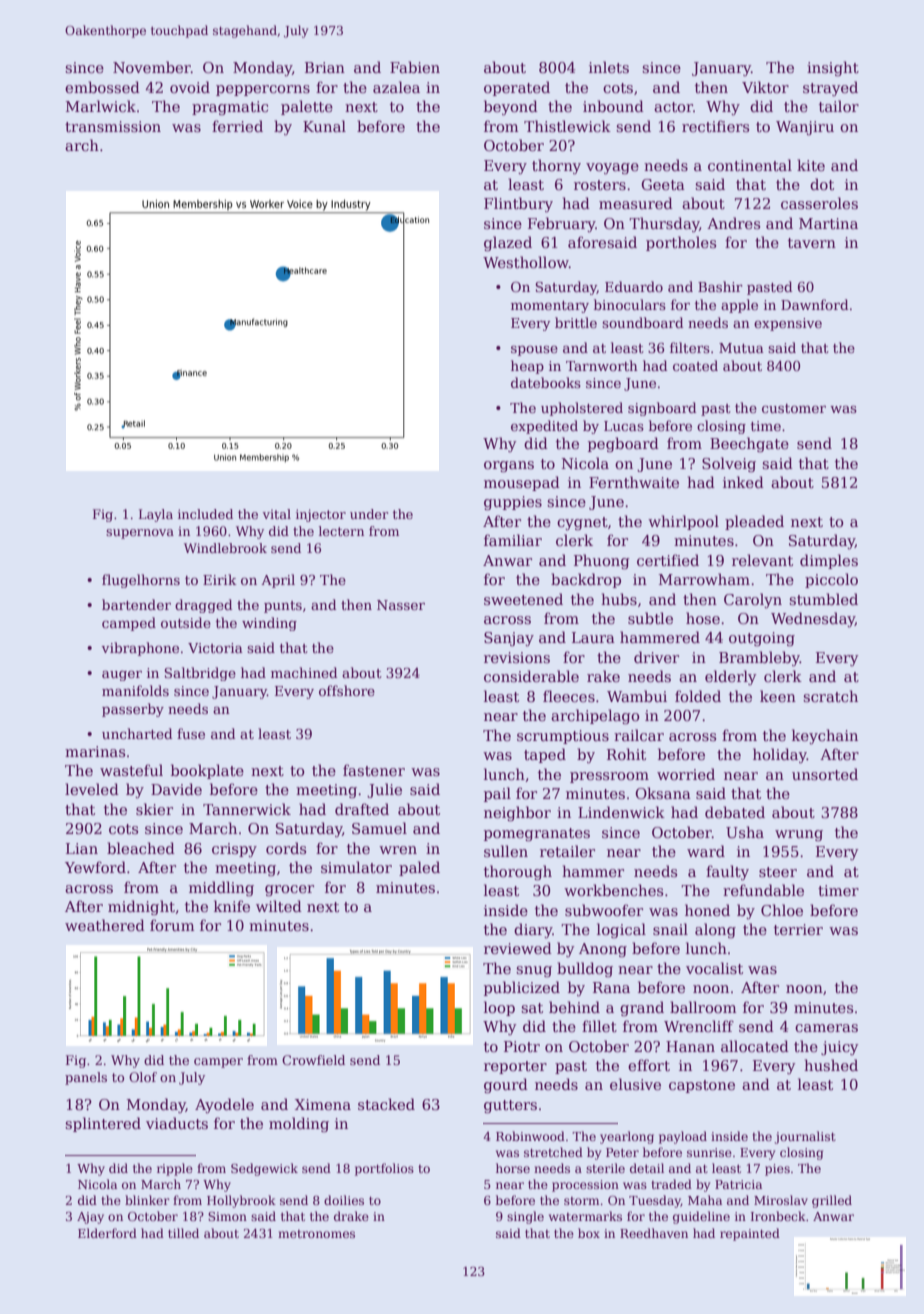 This page has width=924, height=1314. What do you see at coordinates (609, 67) in the page?
I see `inlets` at bounding box center [609, 67].
